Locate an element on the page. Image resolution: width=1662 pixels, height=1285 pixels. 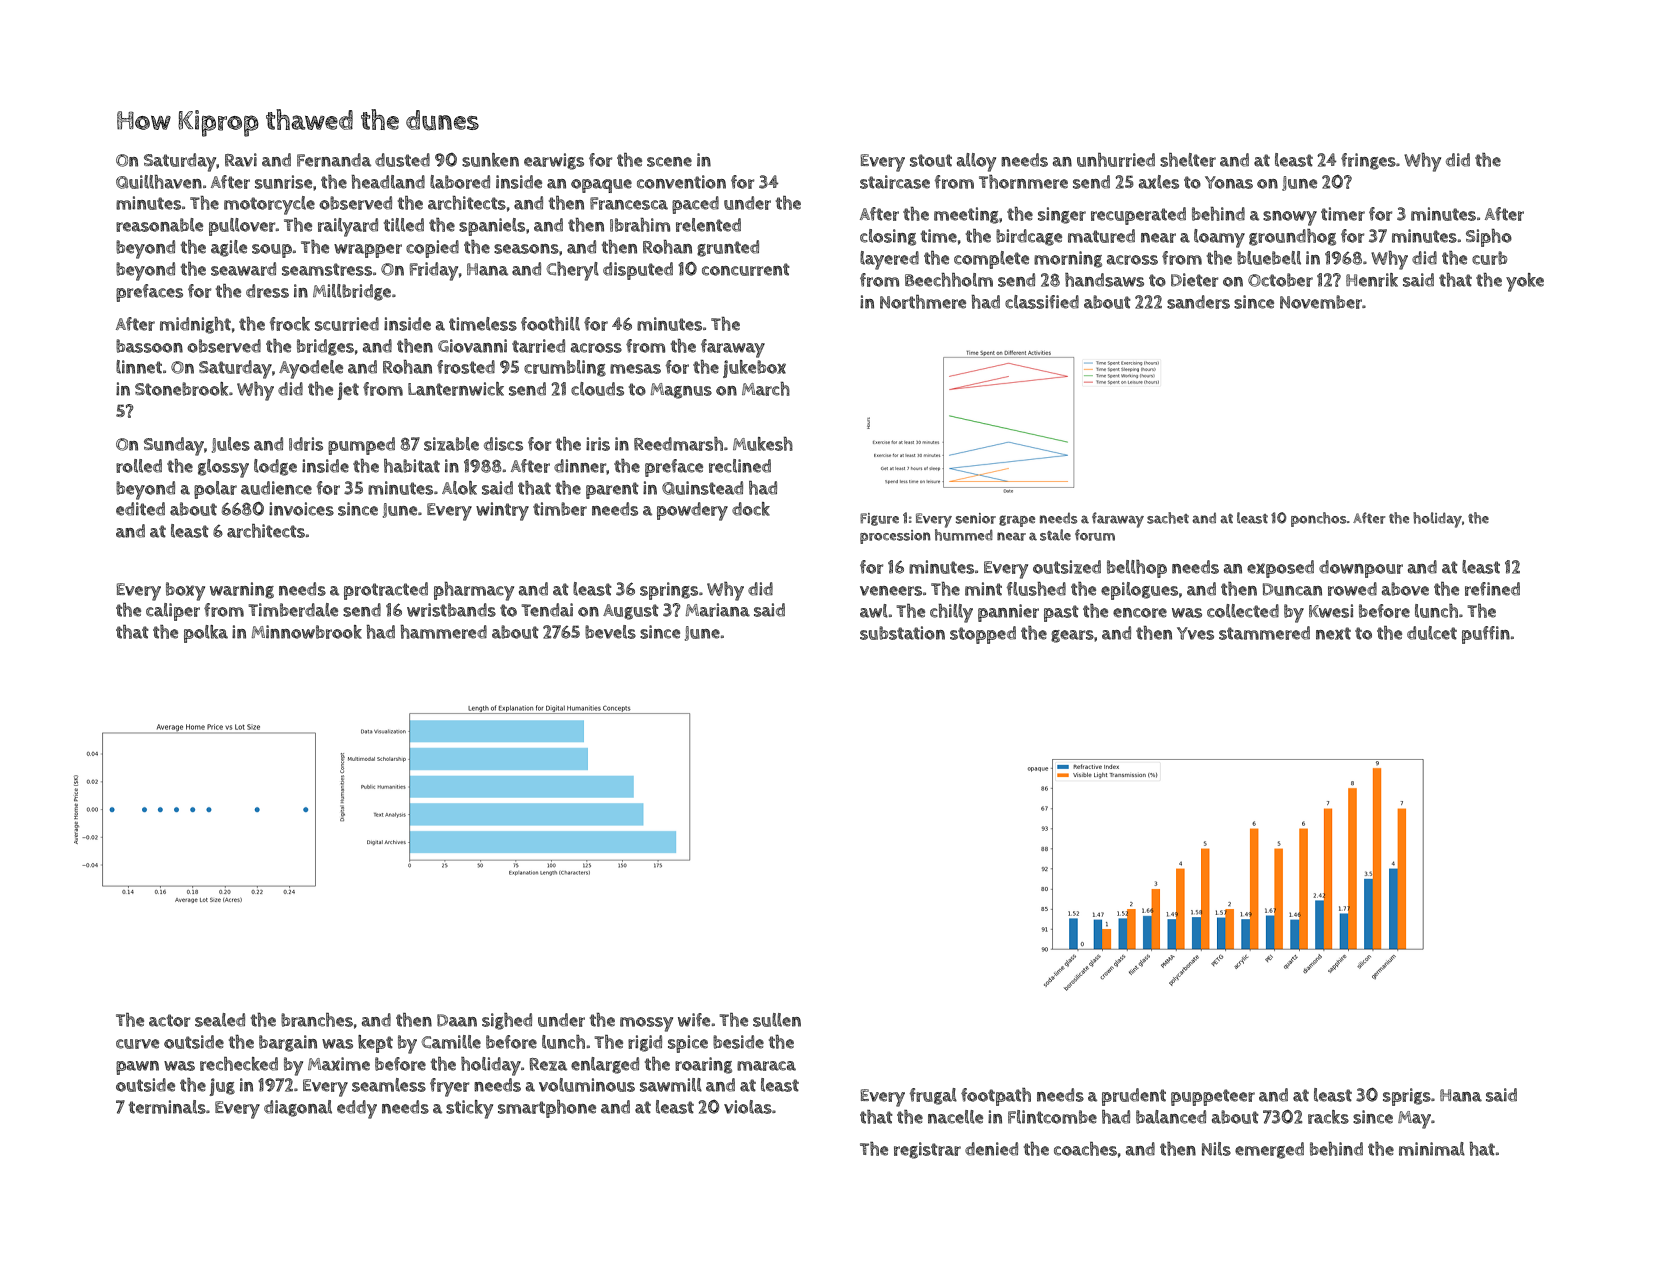
fringes is located at coordinates (1368, 161).
